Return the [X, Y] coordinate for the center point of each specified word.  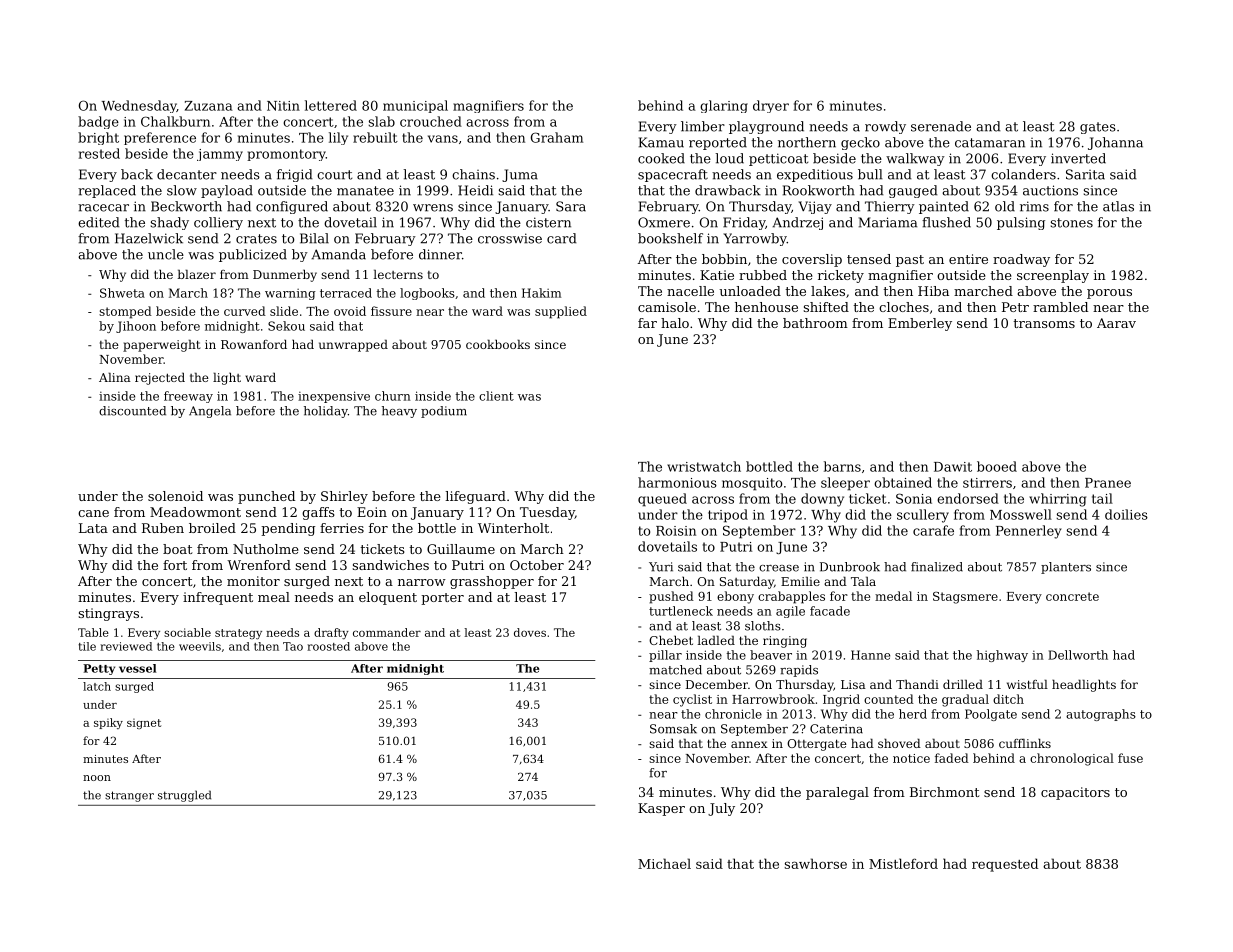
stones [1072, 223]
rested [99, 153]
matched [675, 670]
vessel [137, 668]
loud [729, 158]
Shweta [122, 293]
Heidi [475, 190]
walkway [915, 159]
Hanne [870, 655]
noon [97, 778]
